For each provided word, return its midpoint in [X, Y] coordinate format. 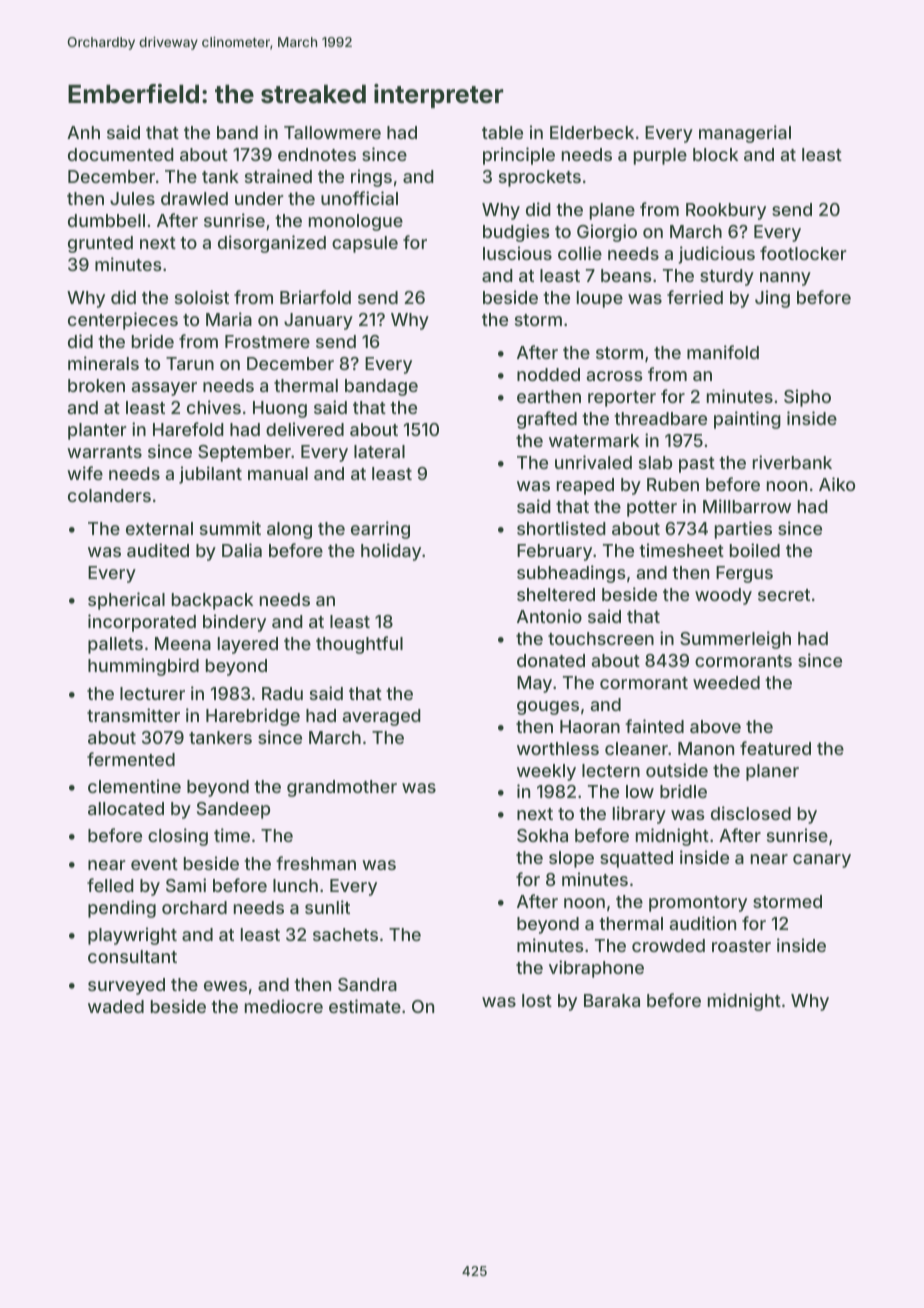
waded [116, 1006]
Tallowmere [332, 132]
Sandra [367, 984]
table [502, 132]
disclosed [751, 813]
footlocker [803, 253]
